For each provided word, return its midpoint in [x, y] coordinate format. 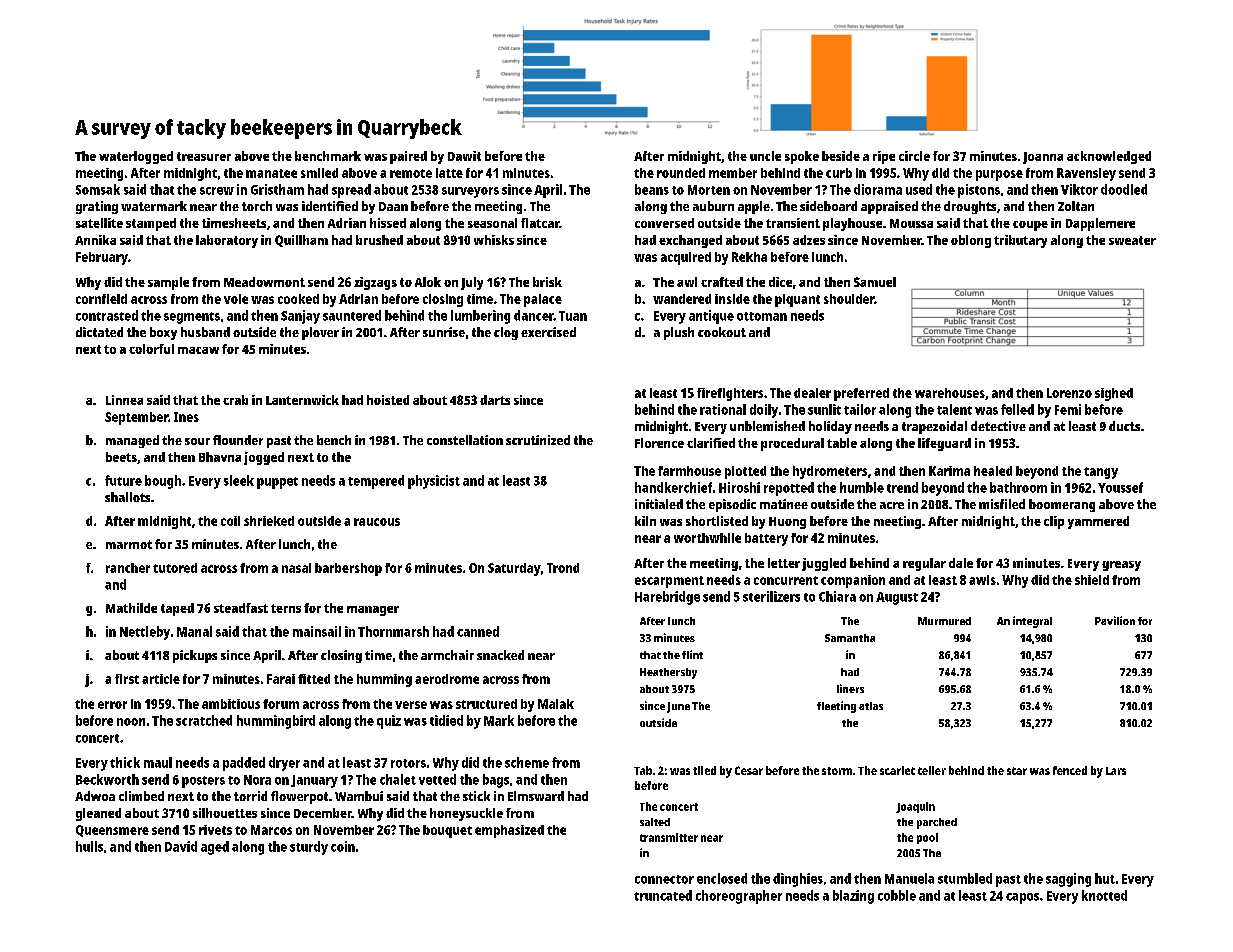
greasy [1121, 566]
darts [495, 400]
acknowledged [1109, 157]
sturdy [309, 848]
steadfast [241, 608]
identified [330, 206]
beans [652, 189]
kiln [645, 521]
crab [235, 400]
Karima [949, 471]
